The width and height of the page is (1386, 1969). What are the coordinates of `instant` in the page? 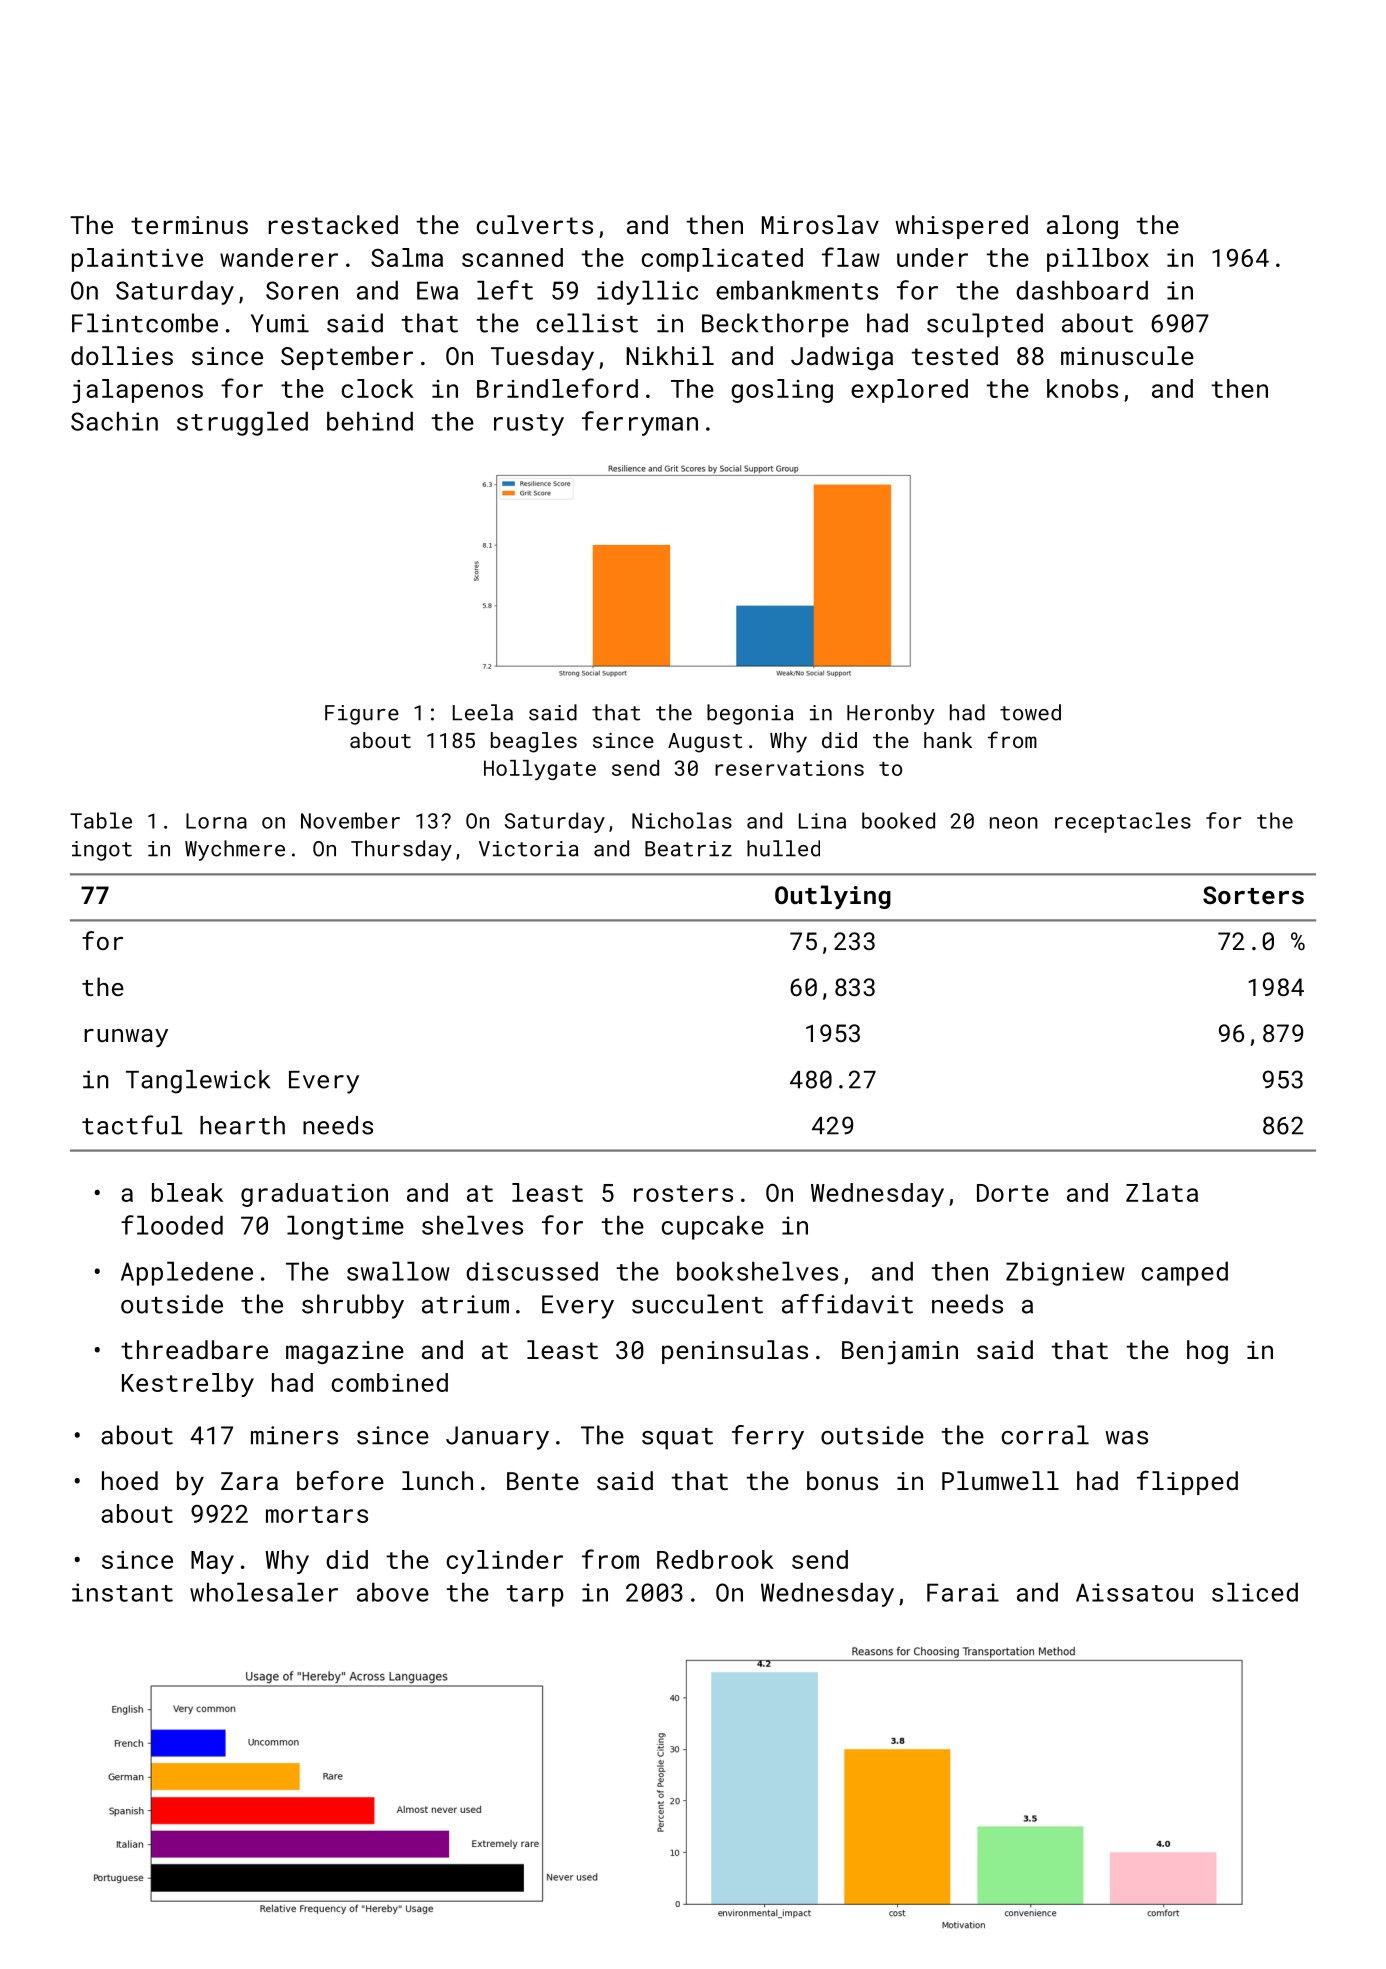 It's located at (122, 1592).
